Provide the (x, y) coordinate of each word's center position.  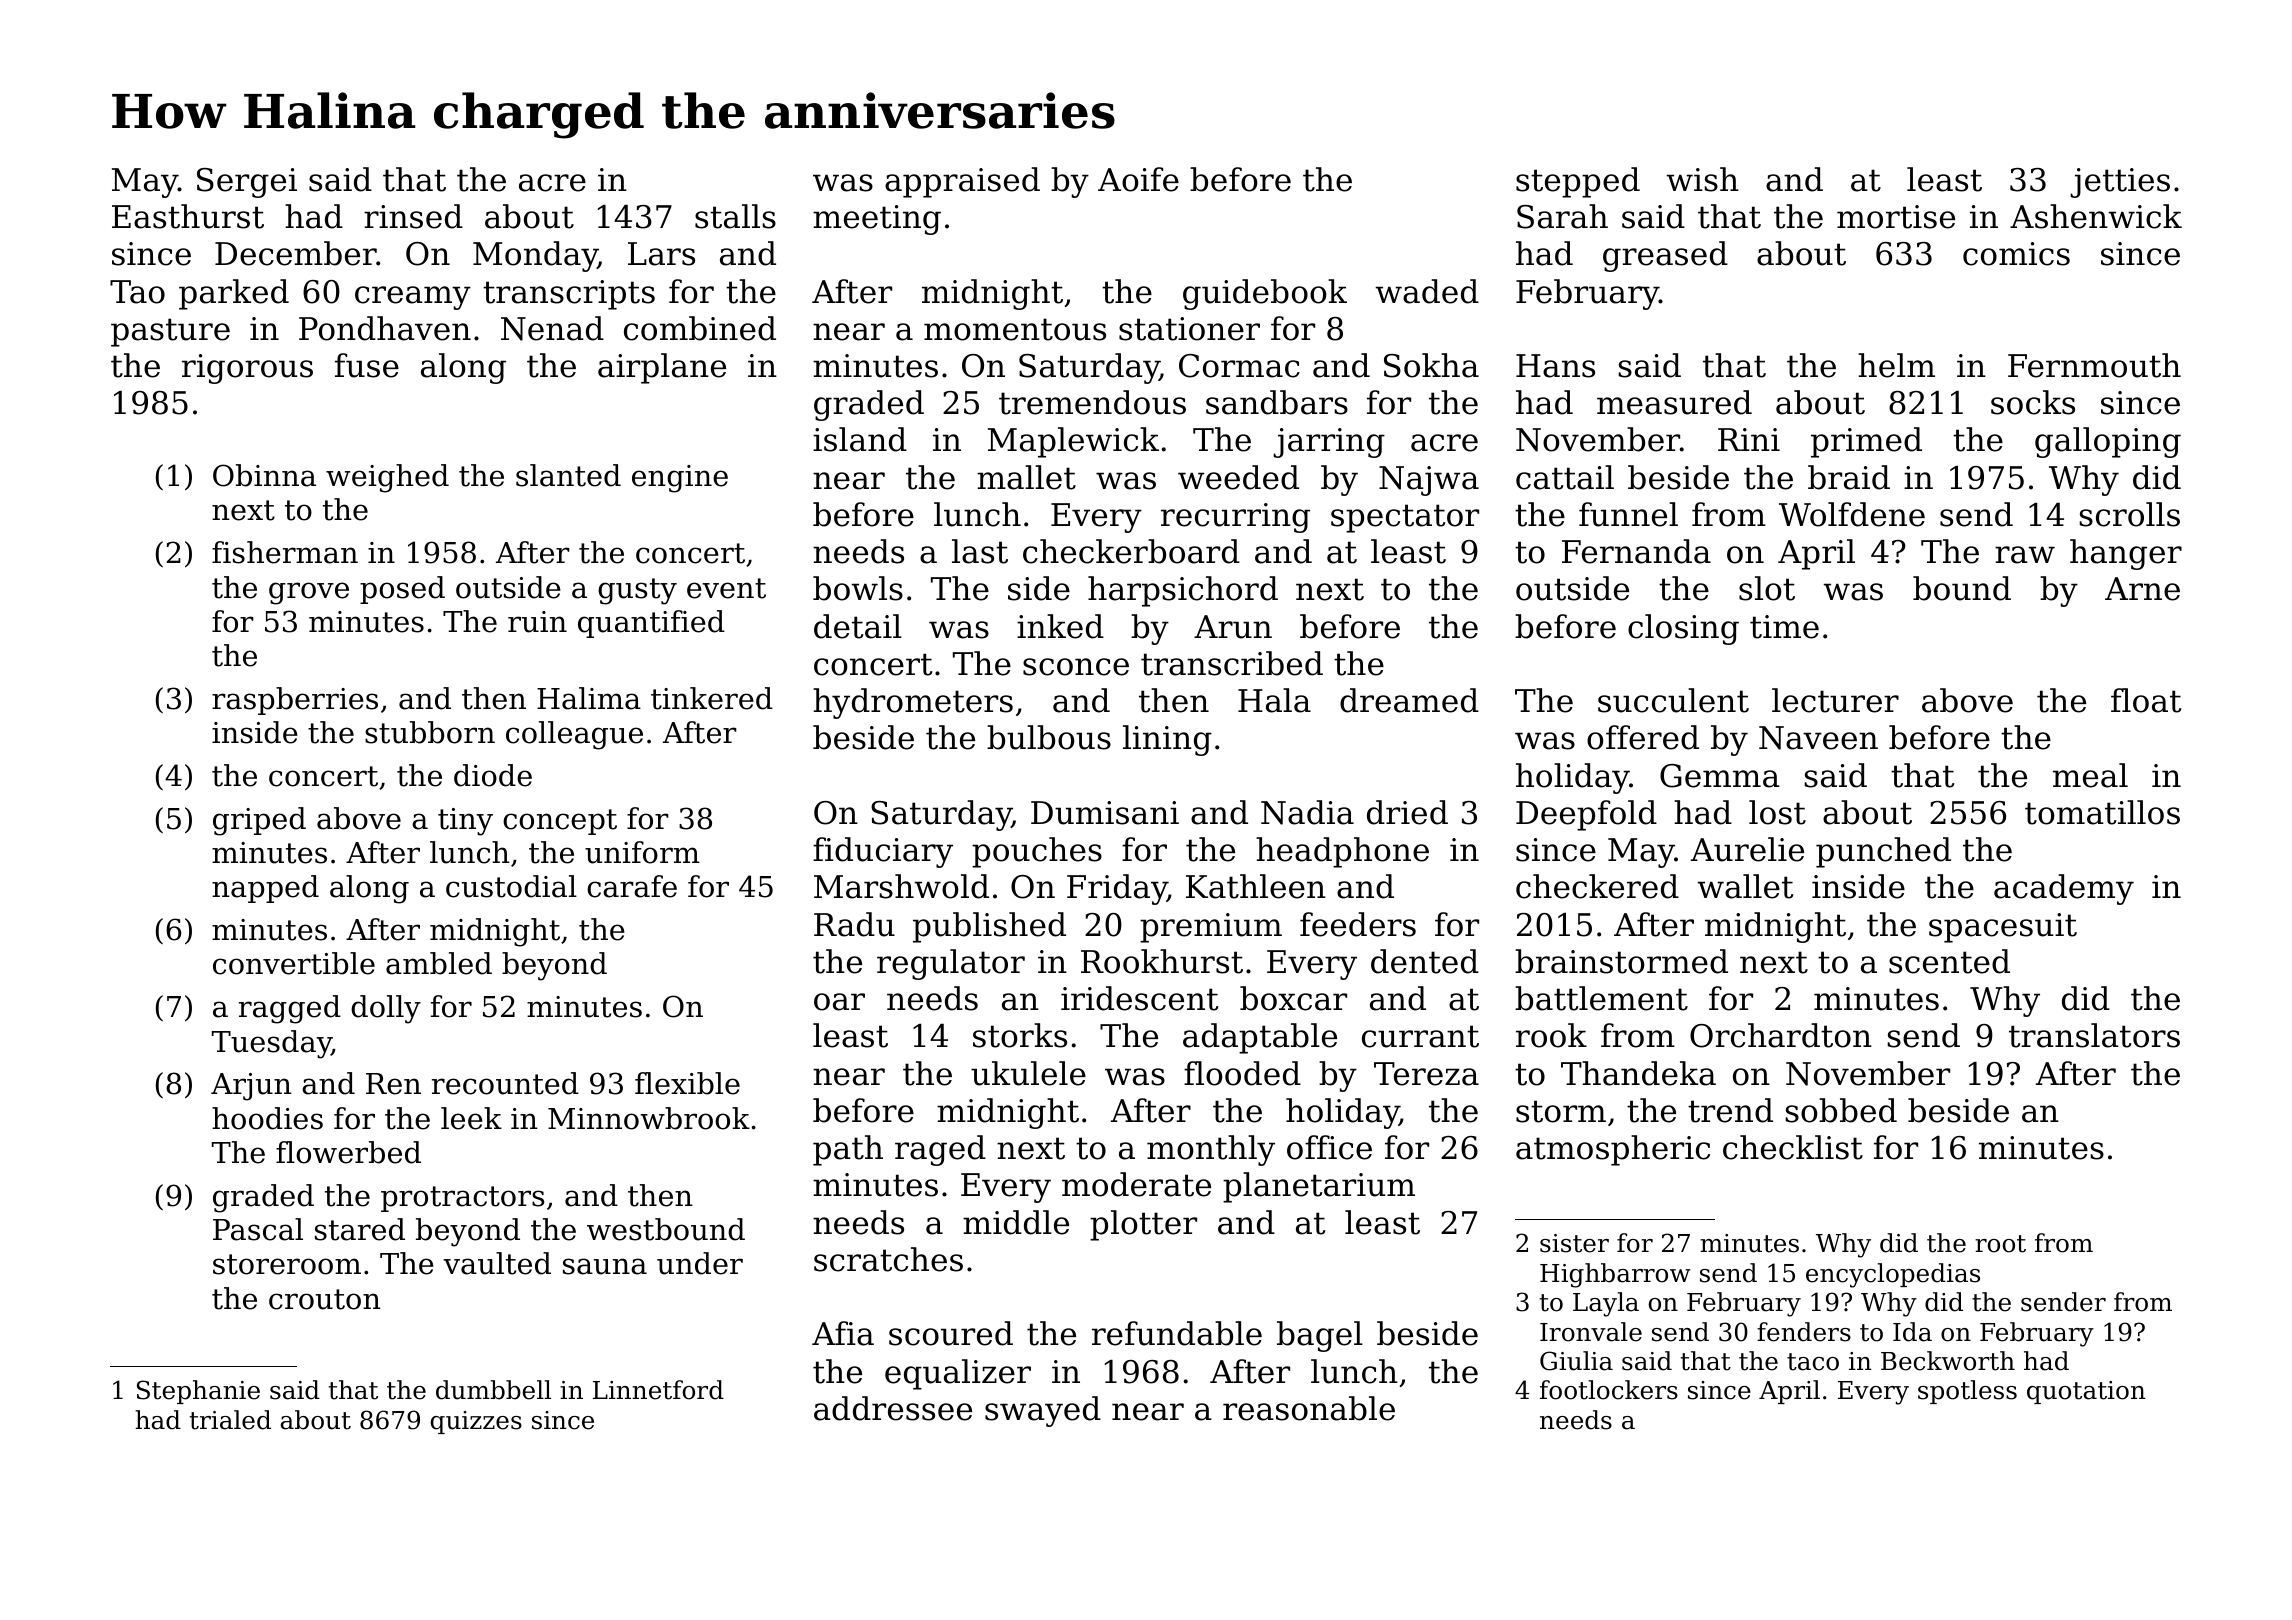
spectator (1405, 518)
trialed (230, 1420)
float (2146, 700)
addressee (893, 1408)
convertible (294, 963)
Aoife (1138, 179)
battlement (1601, 998)
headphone (1342, 852)
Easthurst (188, 216)
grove (309, 593)
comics (2016, 254)
